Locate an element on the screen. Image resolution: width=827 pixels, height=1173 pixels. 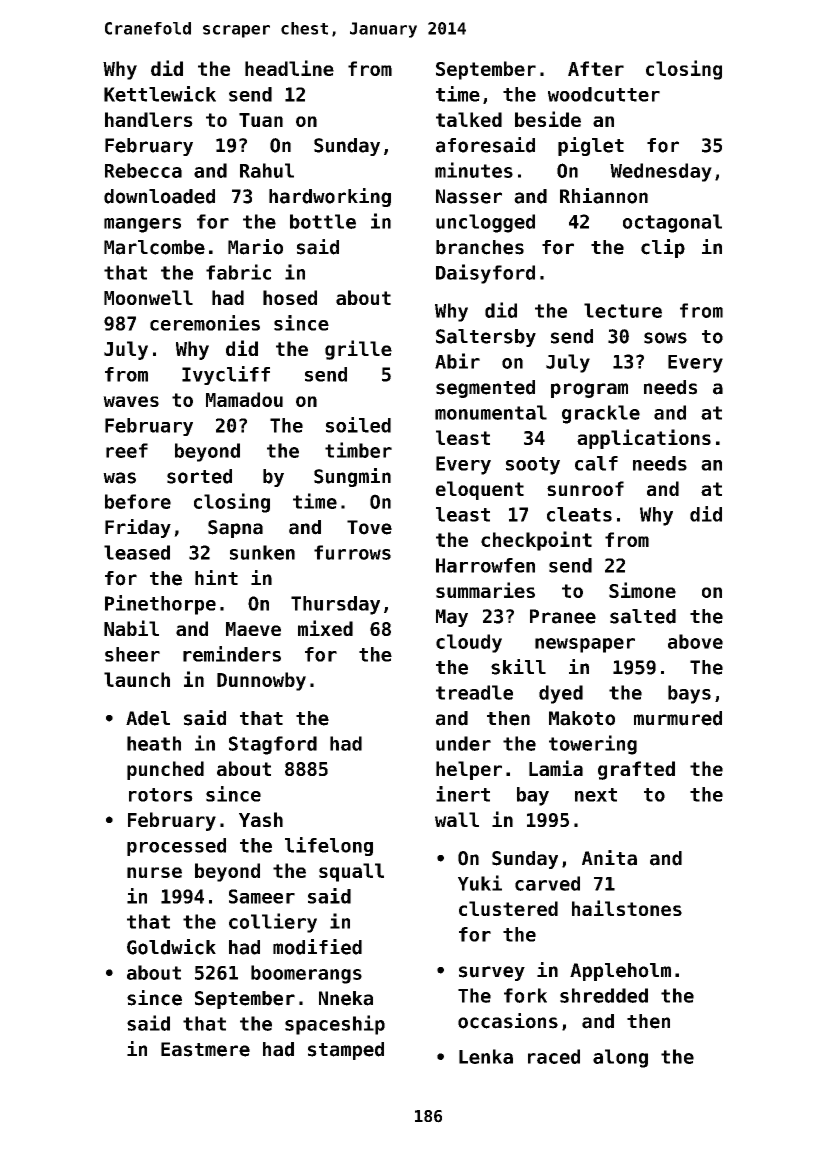
Kettlewick is located at coordinates (160, 94).
